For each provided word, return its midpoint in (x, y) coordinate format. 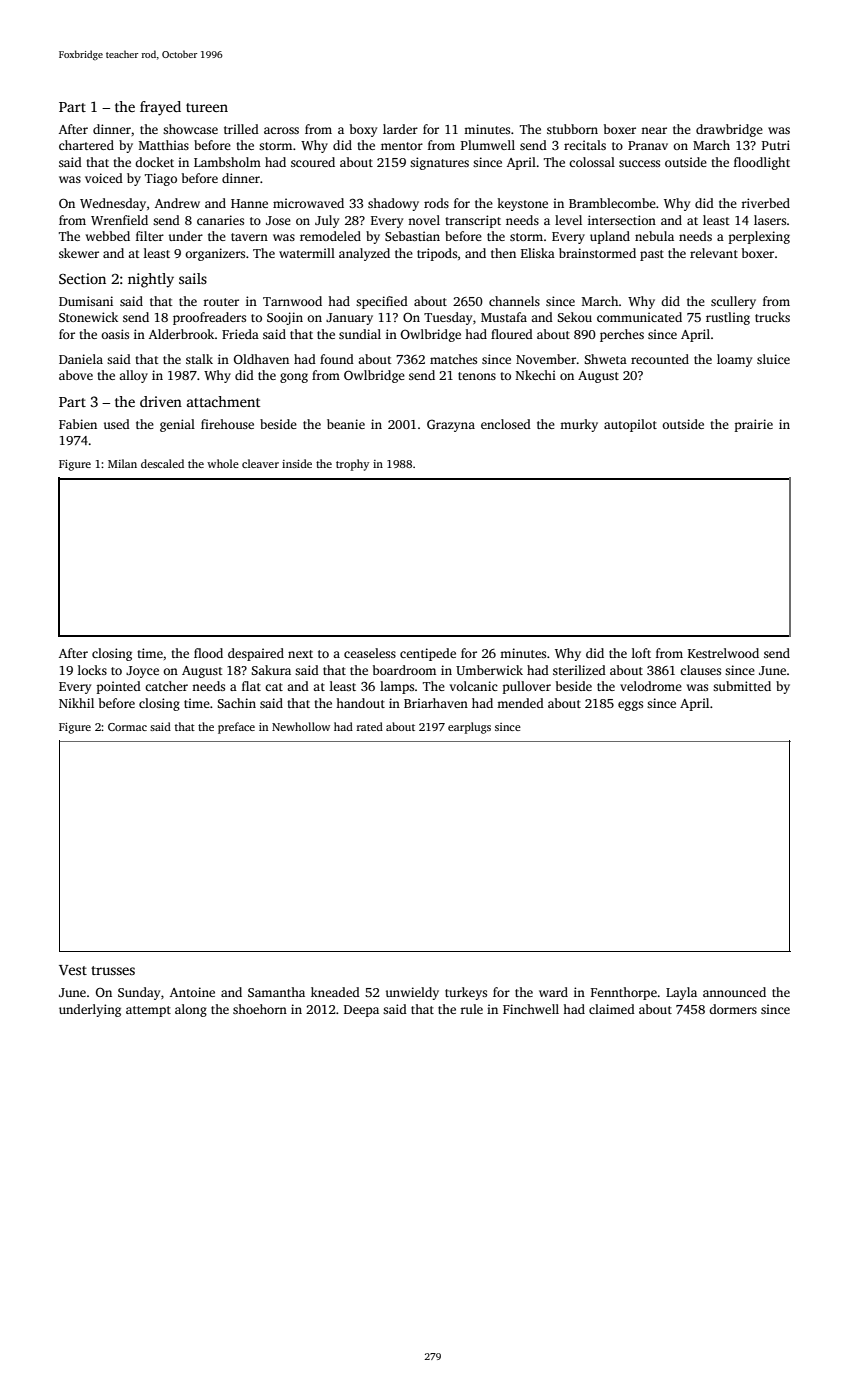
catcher (166, 686)
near (654, 130)
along (191, 1010)
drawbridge (729, 130)
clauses (700, 670)
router (221, 302)
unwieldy (412, 993)
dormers (733, 1009)
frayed (160, 108)
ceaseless (370, 653)
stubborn (572, 129)
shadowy (393, 204)
